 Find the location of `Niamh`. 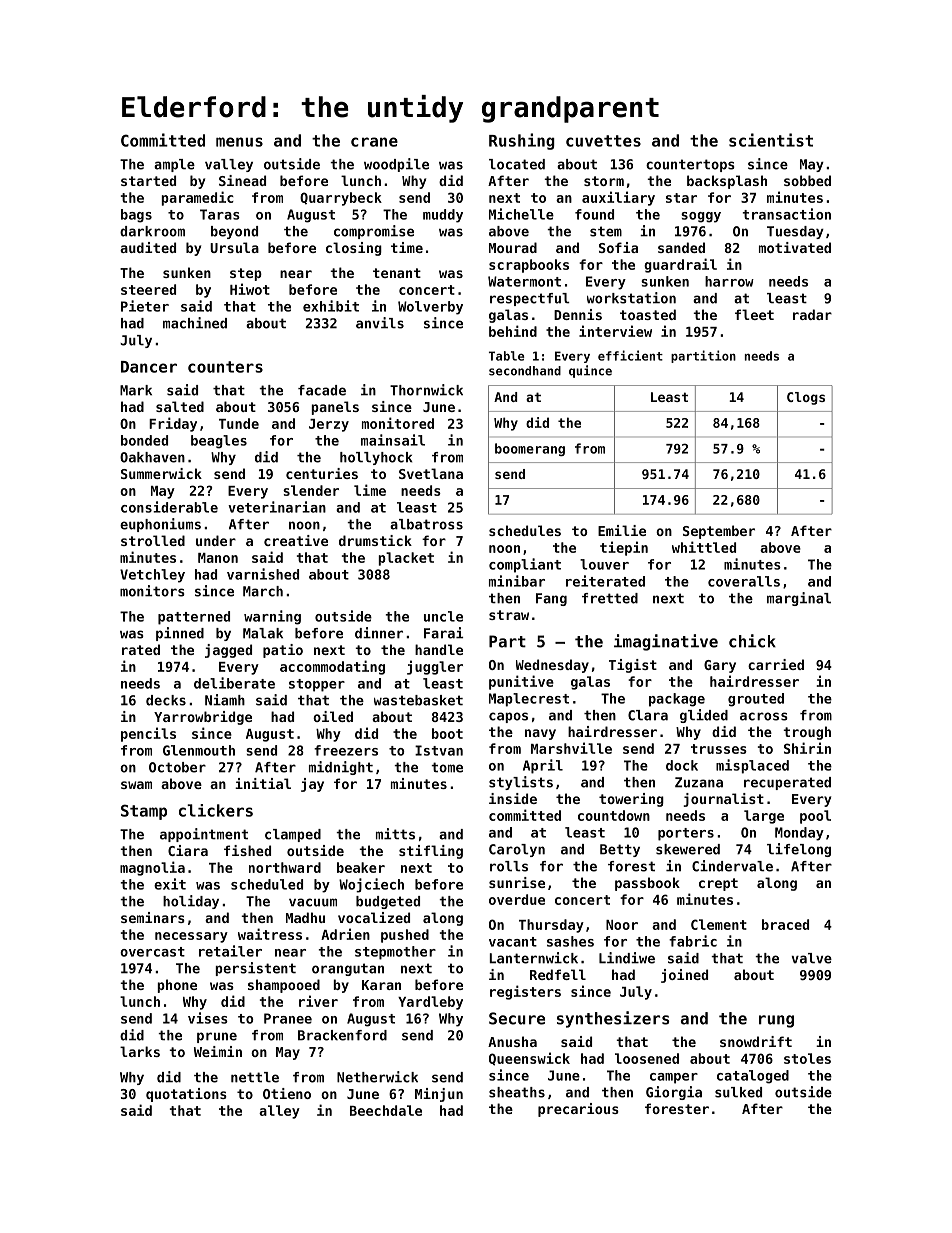

Niamh is located at coordinates (225, 700).
